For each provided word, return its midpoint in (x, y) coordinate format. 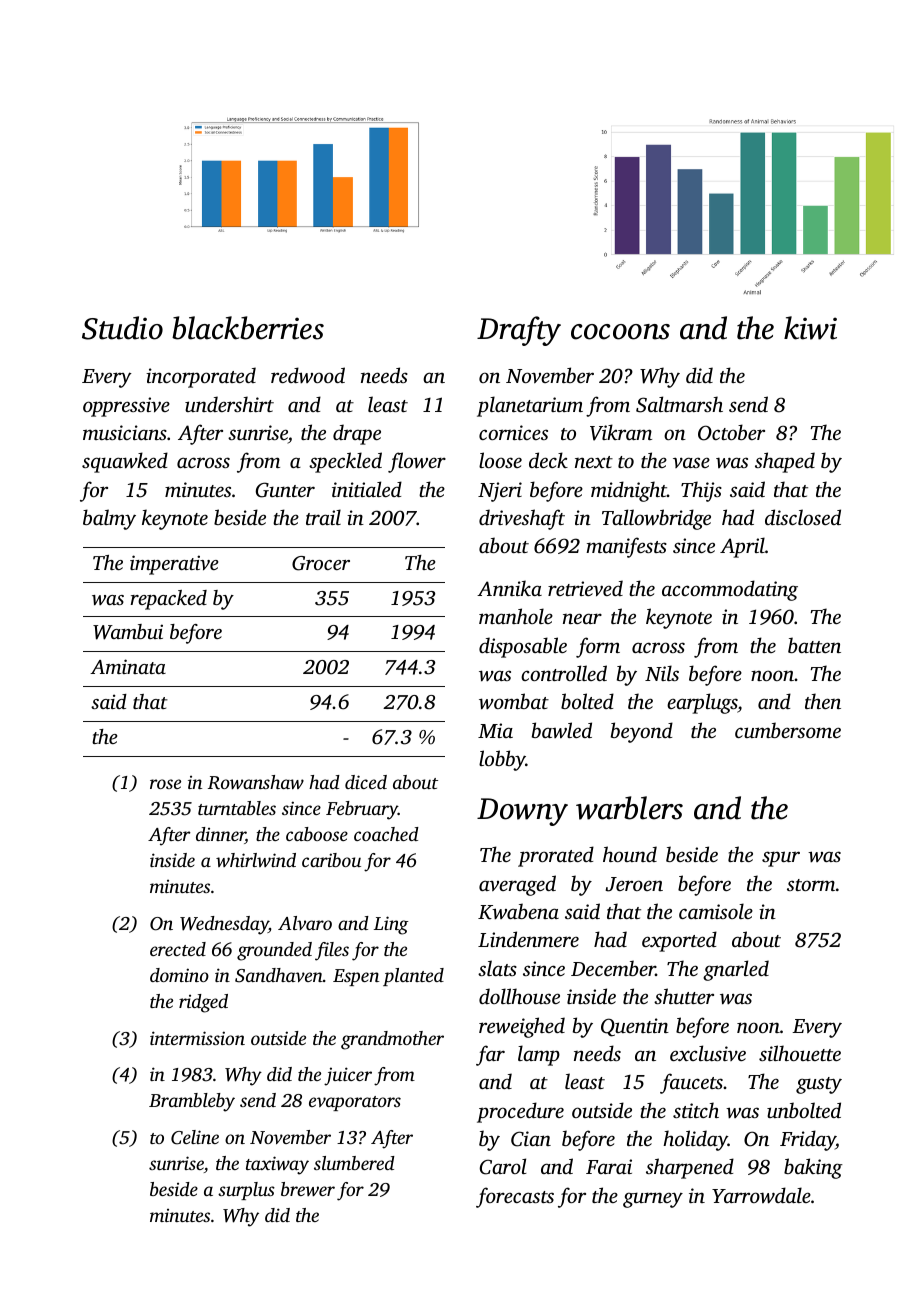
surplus (246, 1191)
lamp (539, 1055)
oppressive (126, 407)
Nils (662, 673)
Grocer (321, 563)
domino (179, 975)
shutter (684, 996)
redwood (308, 375)
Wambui (128, 632)
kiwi (810, 328)
